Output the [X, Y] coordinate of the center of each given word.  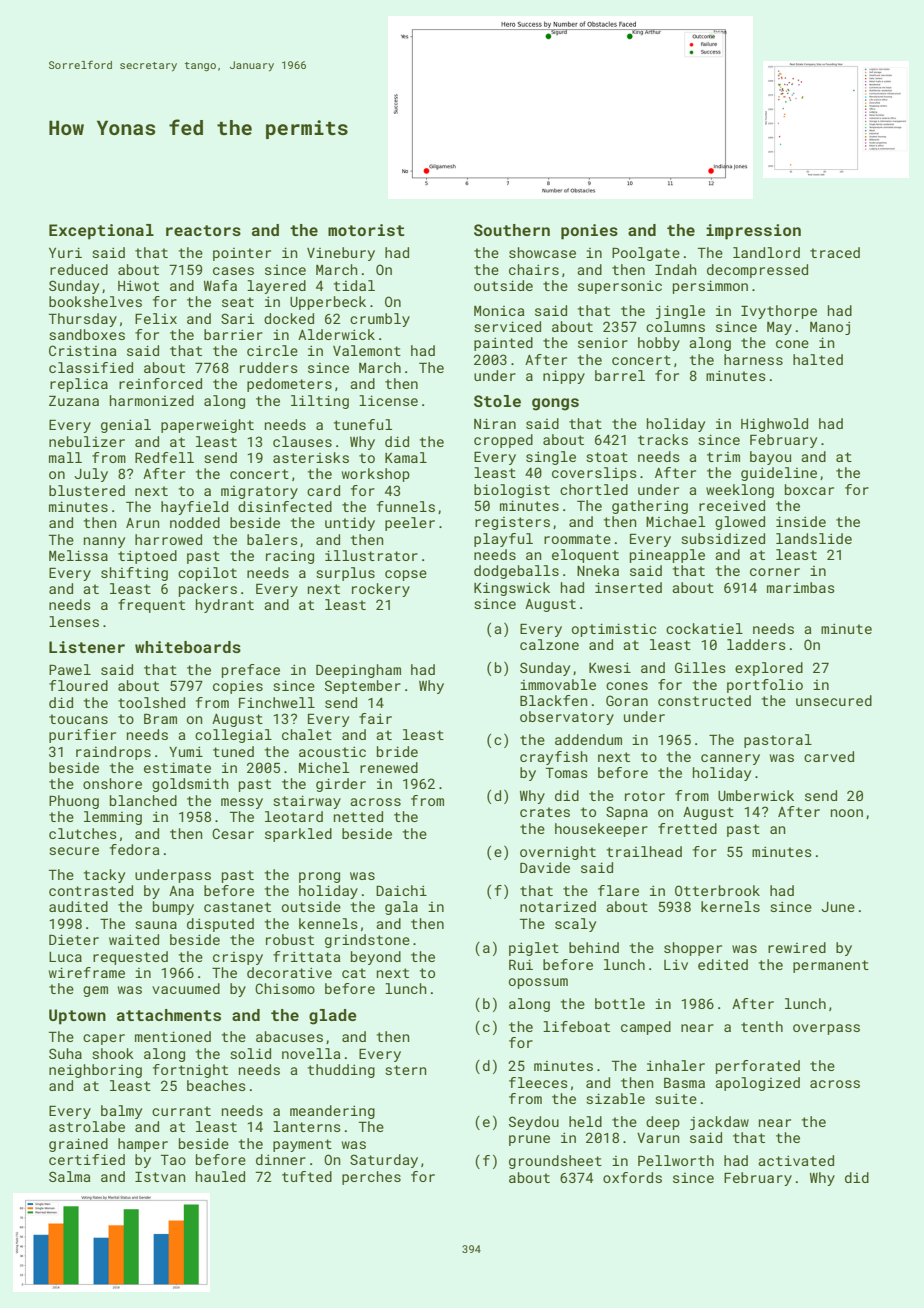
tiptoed [147, 557]
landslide [814, 538]
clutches [83, 833]
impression [753, 232]
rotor [645, 796]
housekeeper [601, 830]
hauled [220, 1176]
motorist [366, 230]
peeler [410, 524]
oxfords [632, 1177]
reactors [203, 230]
